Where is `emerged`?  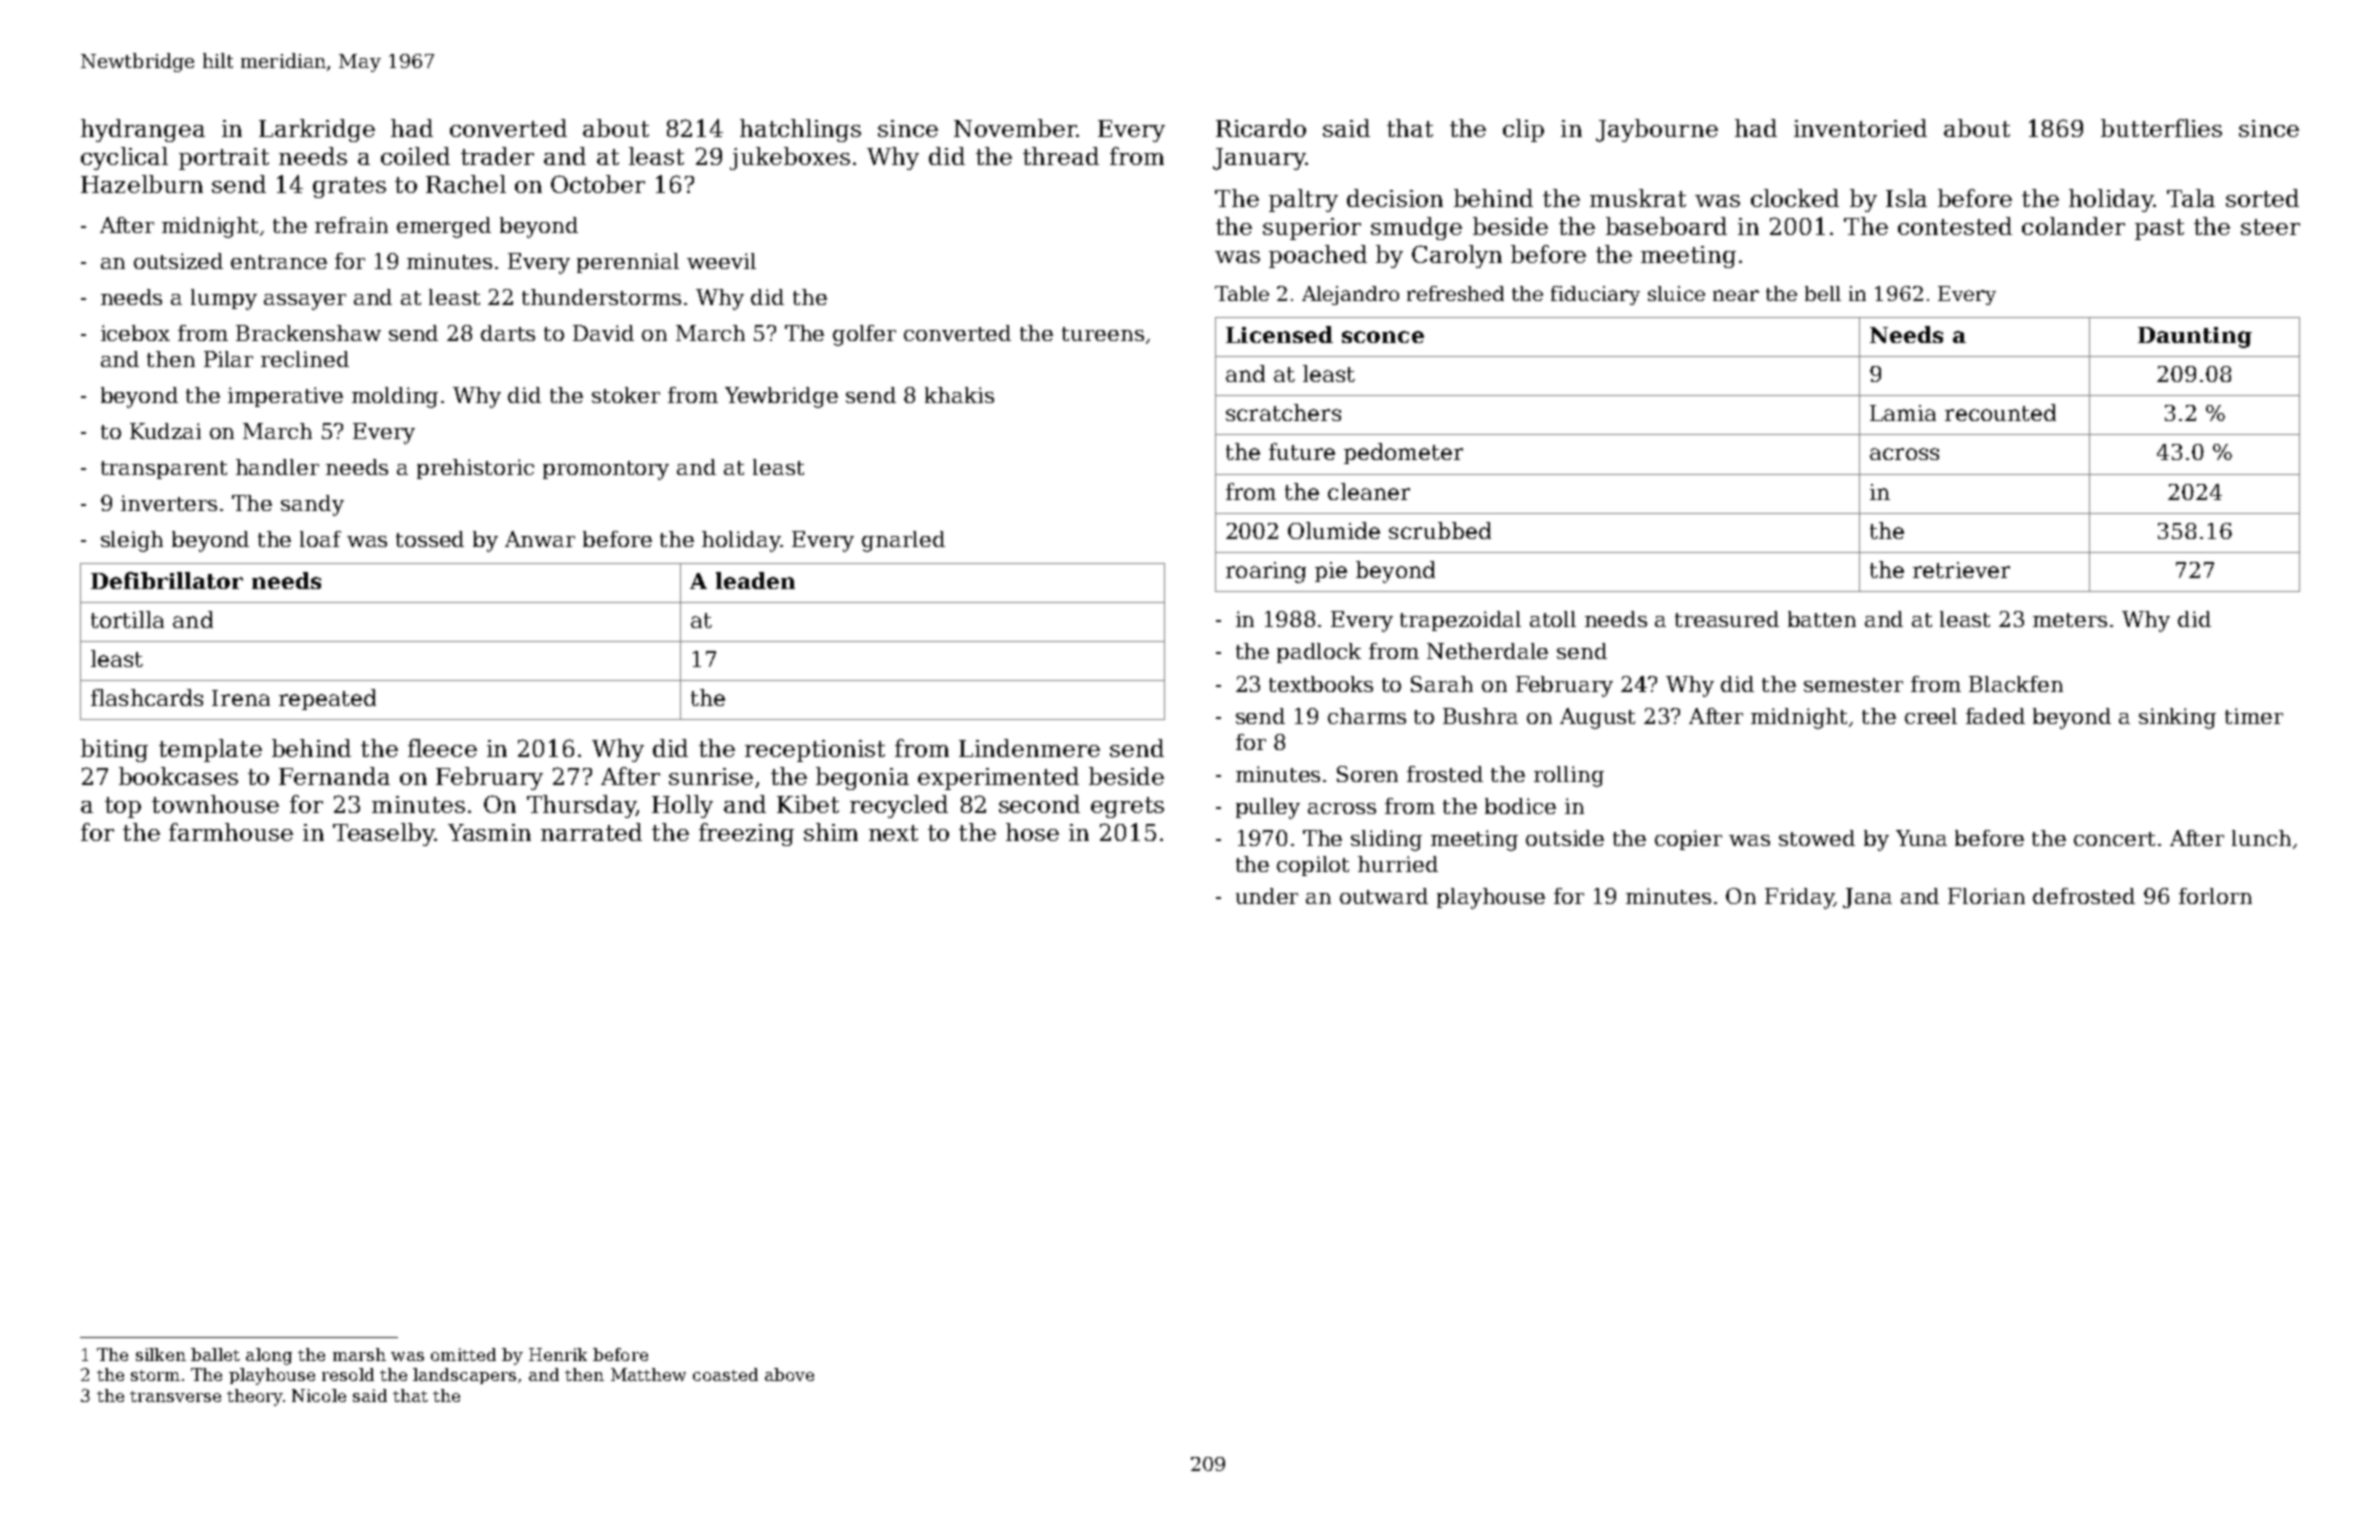
emerged is located at coordinates (444, 227).
